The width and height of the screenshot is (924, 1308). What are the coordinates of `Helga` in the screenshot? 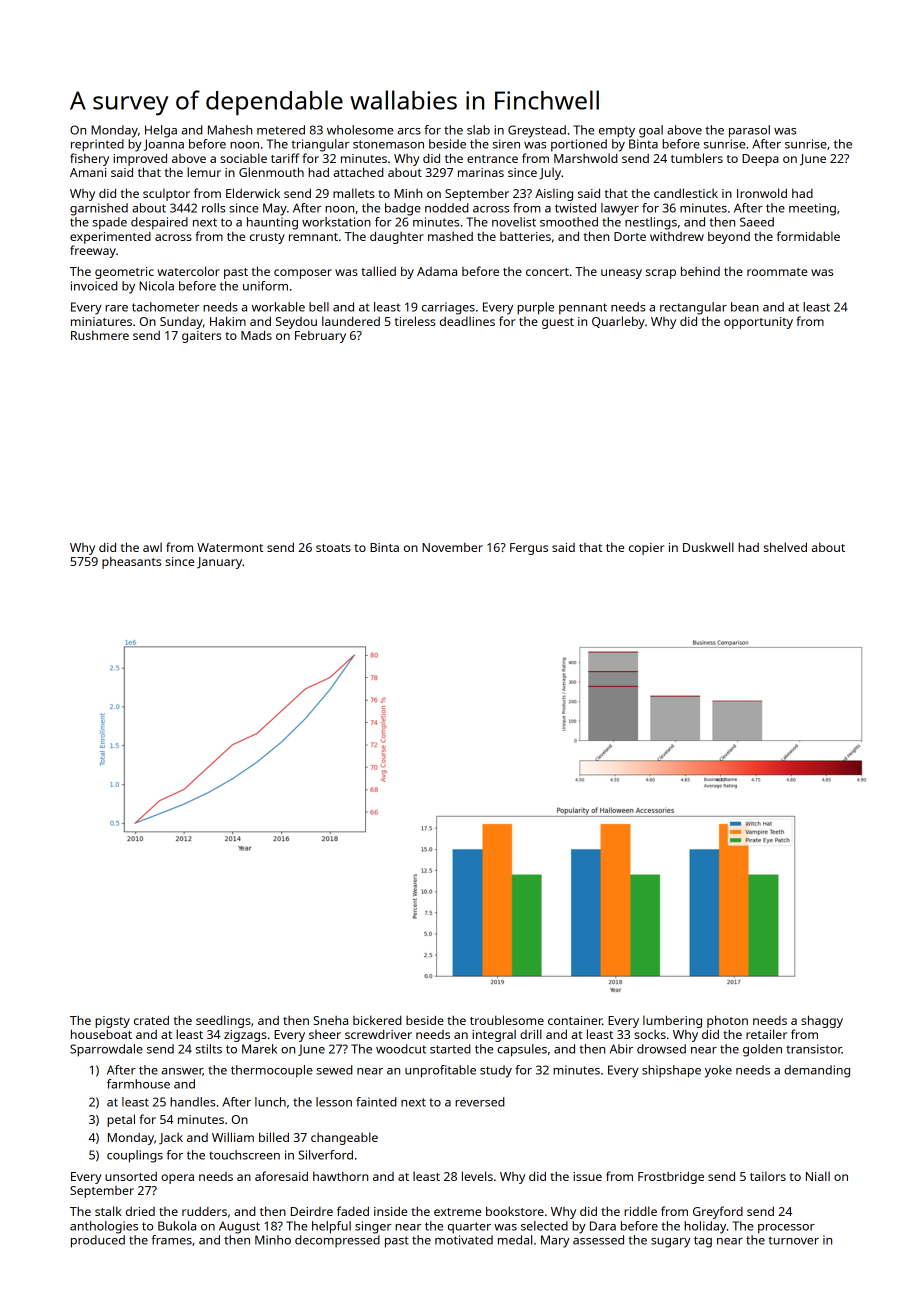 It's located at (161, 131).
